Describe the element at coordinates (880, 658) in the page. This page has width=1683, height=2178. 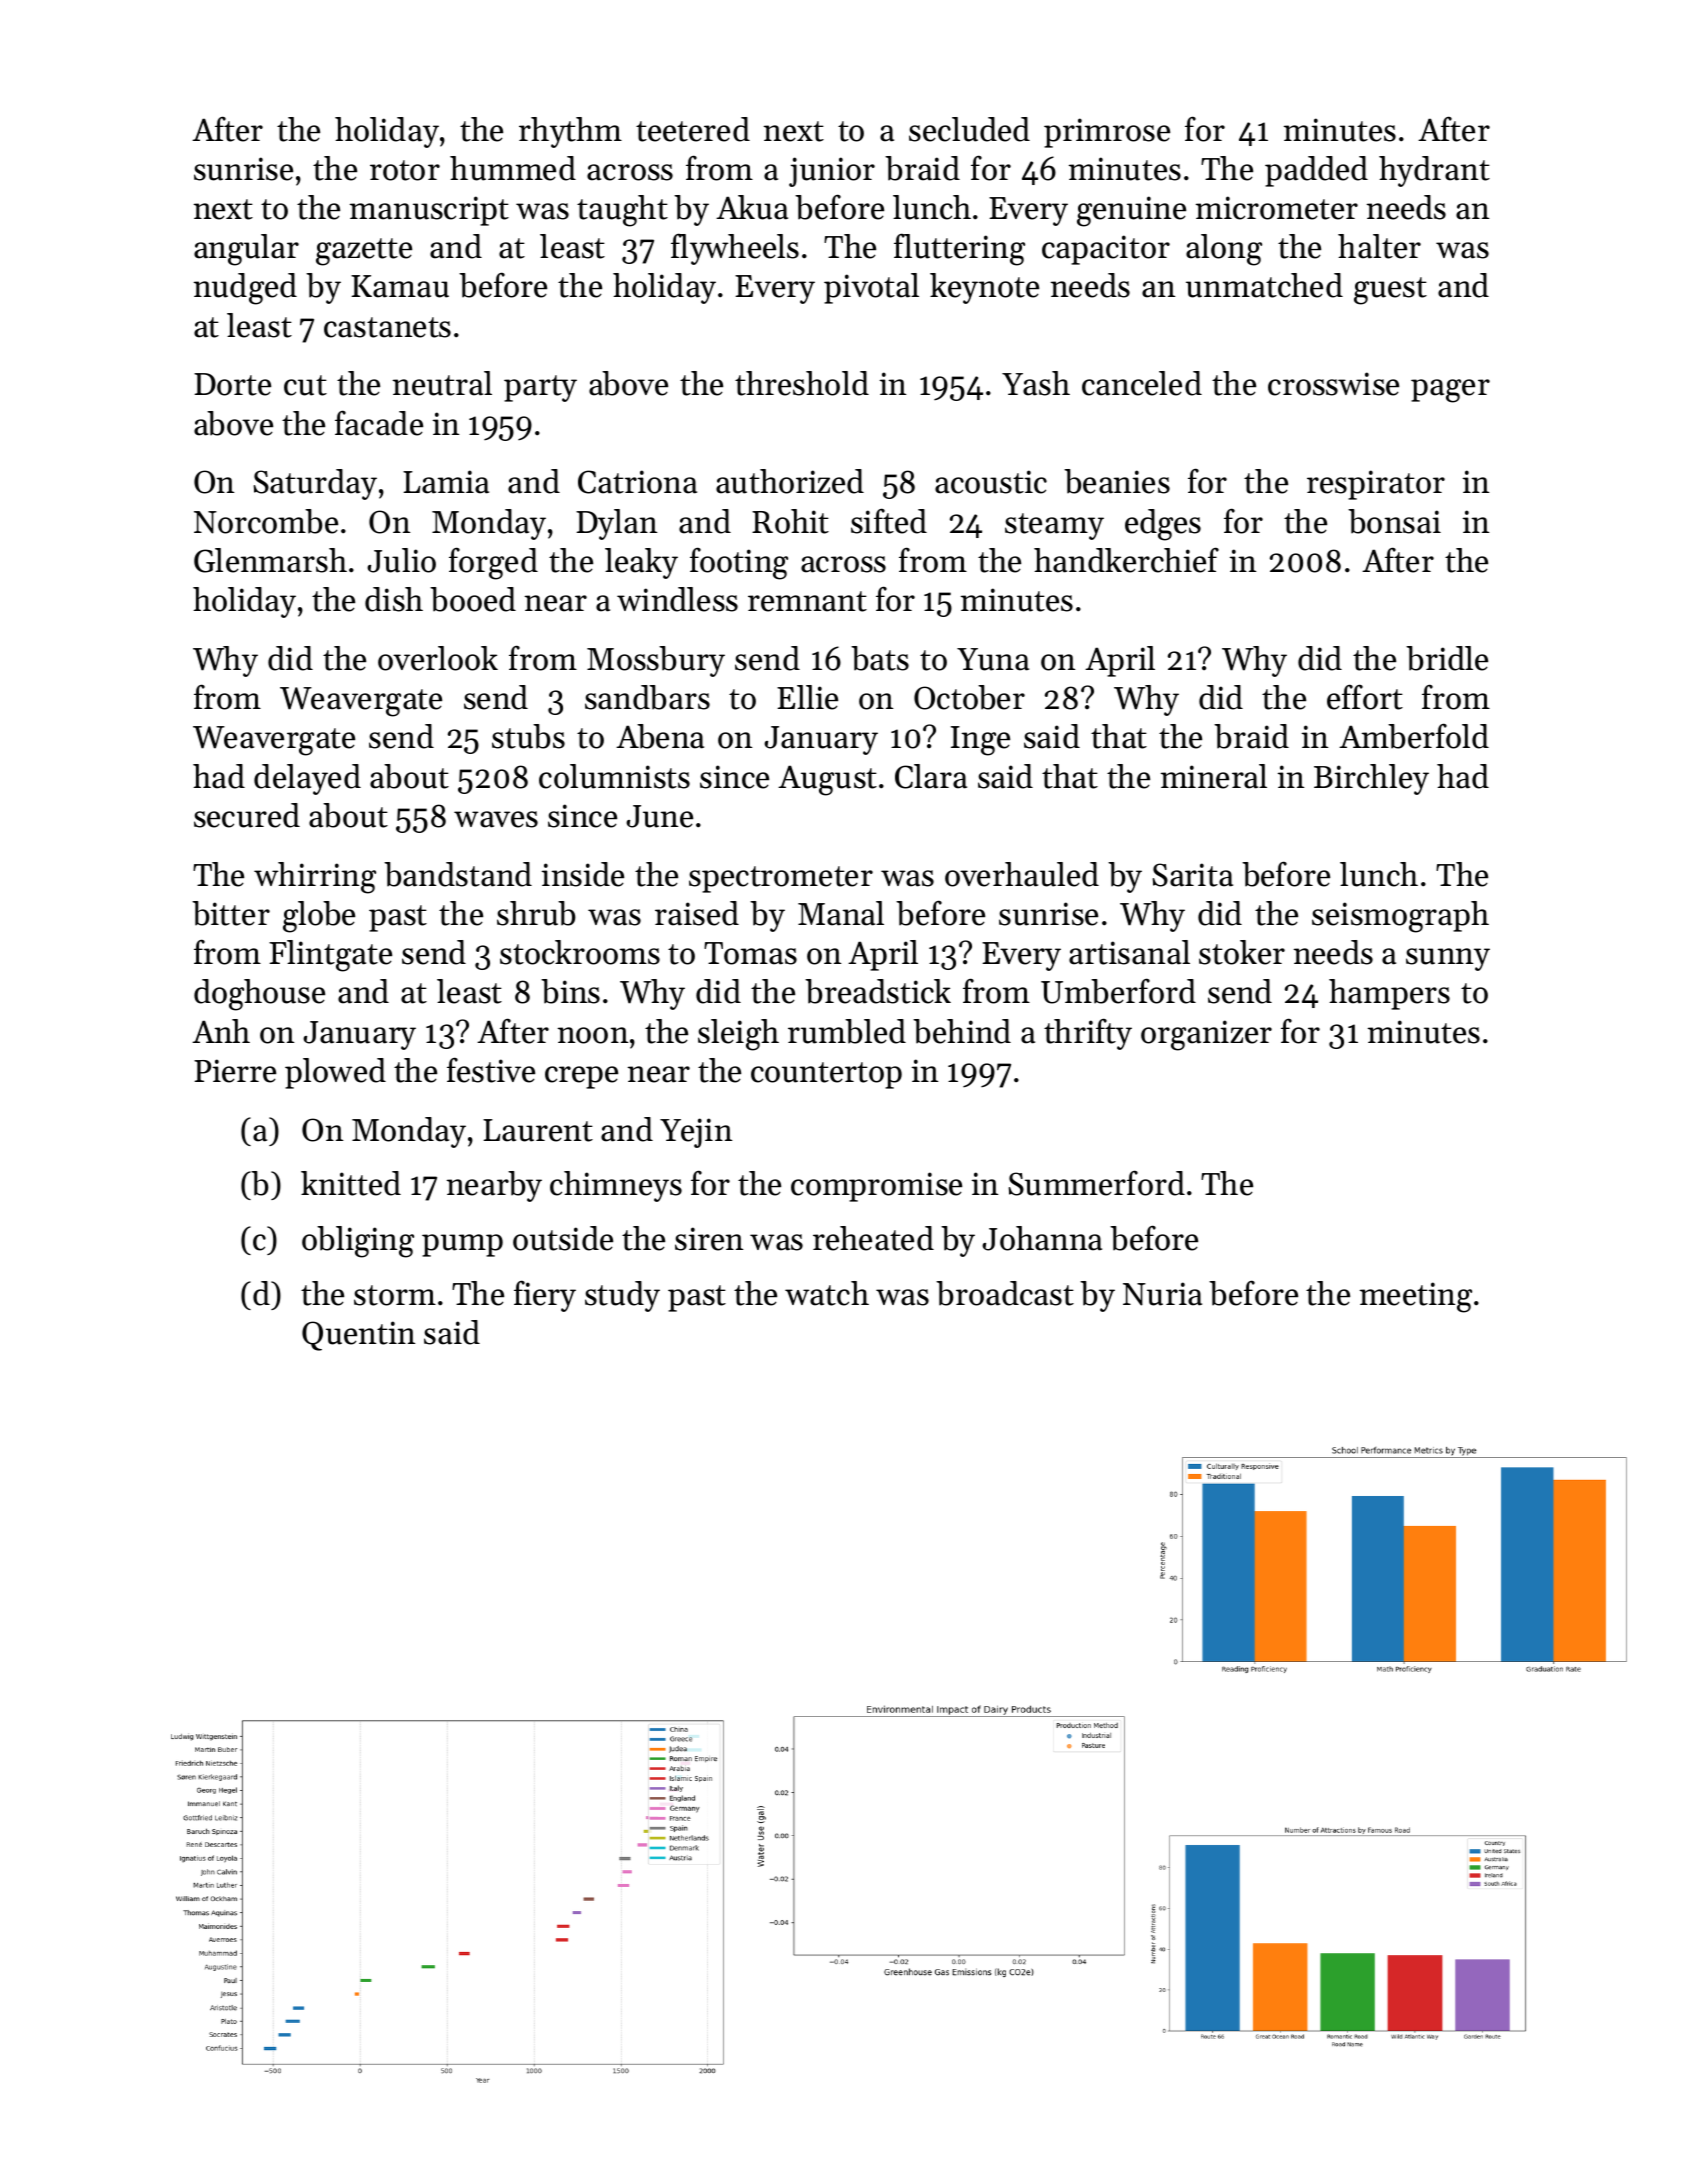
I see `bats` at that location.
